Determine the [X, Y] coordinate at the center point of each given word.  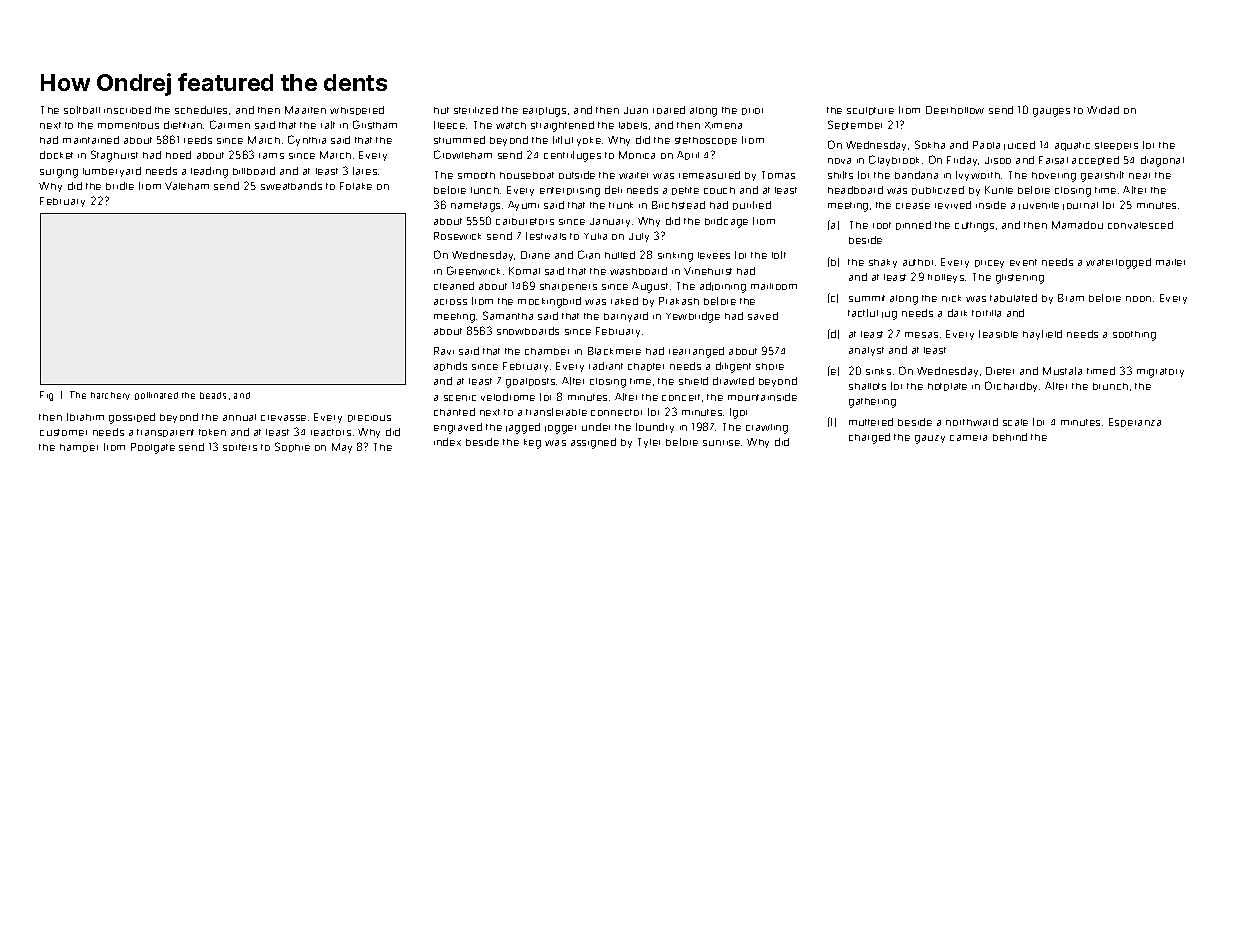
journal [1080, 206]
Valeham [187, 186]
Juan [636, 110]
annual [239, 417]
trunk [621, 205]
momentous [128, 125]
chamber [547, 351]
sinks [878, 371]
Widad [1103, 110]
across [450, 302]
